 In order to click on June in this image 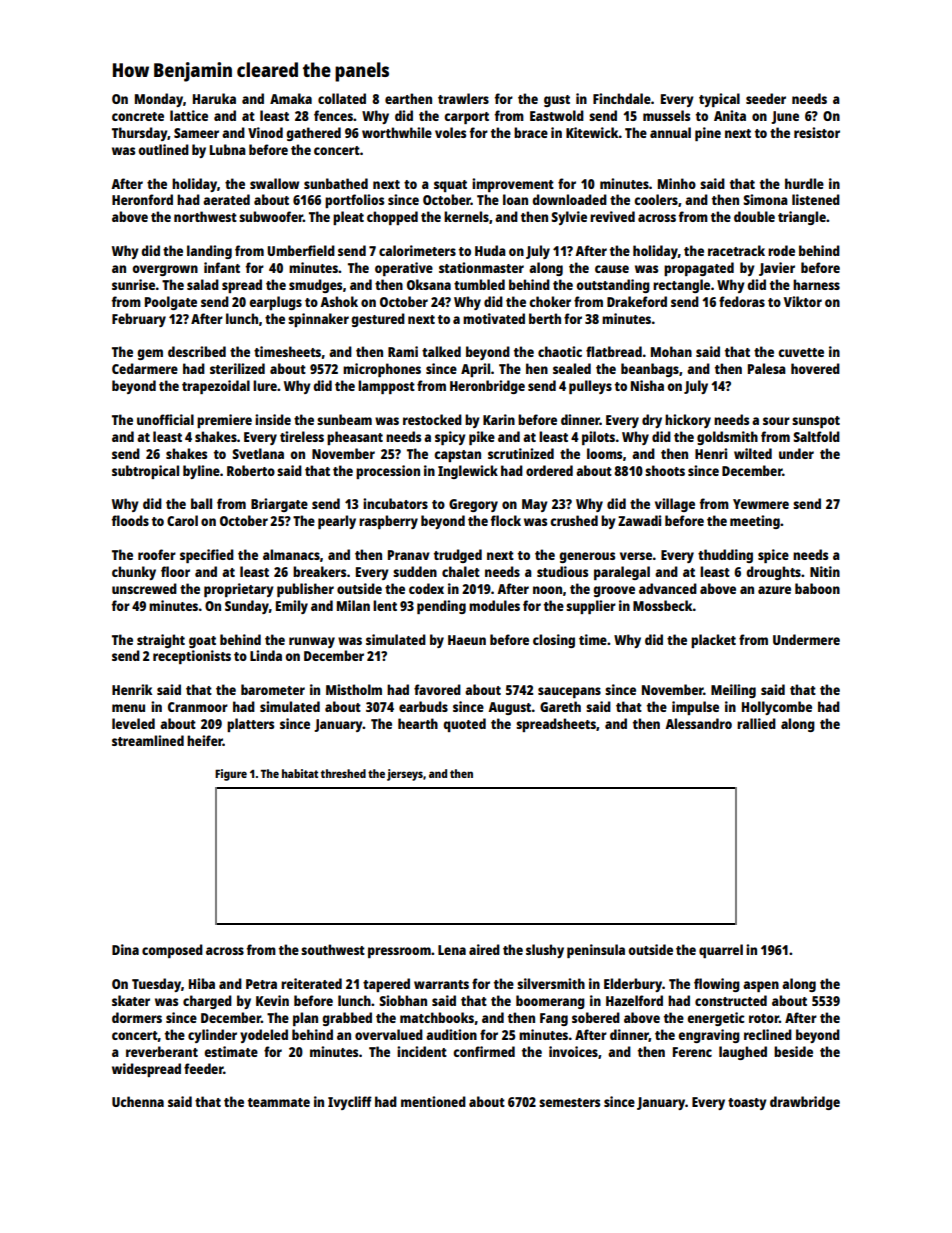, I will do `click(785, 117)`.
